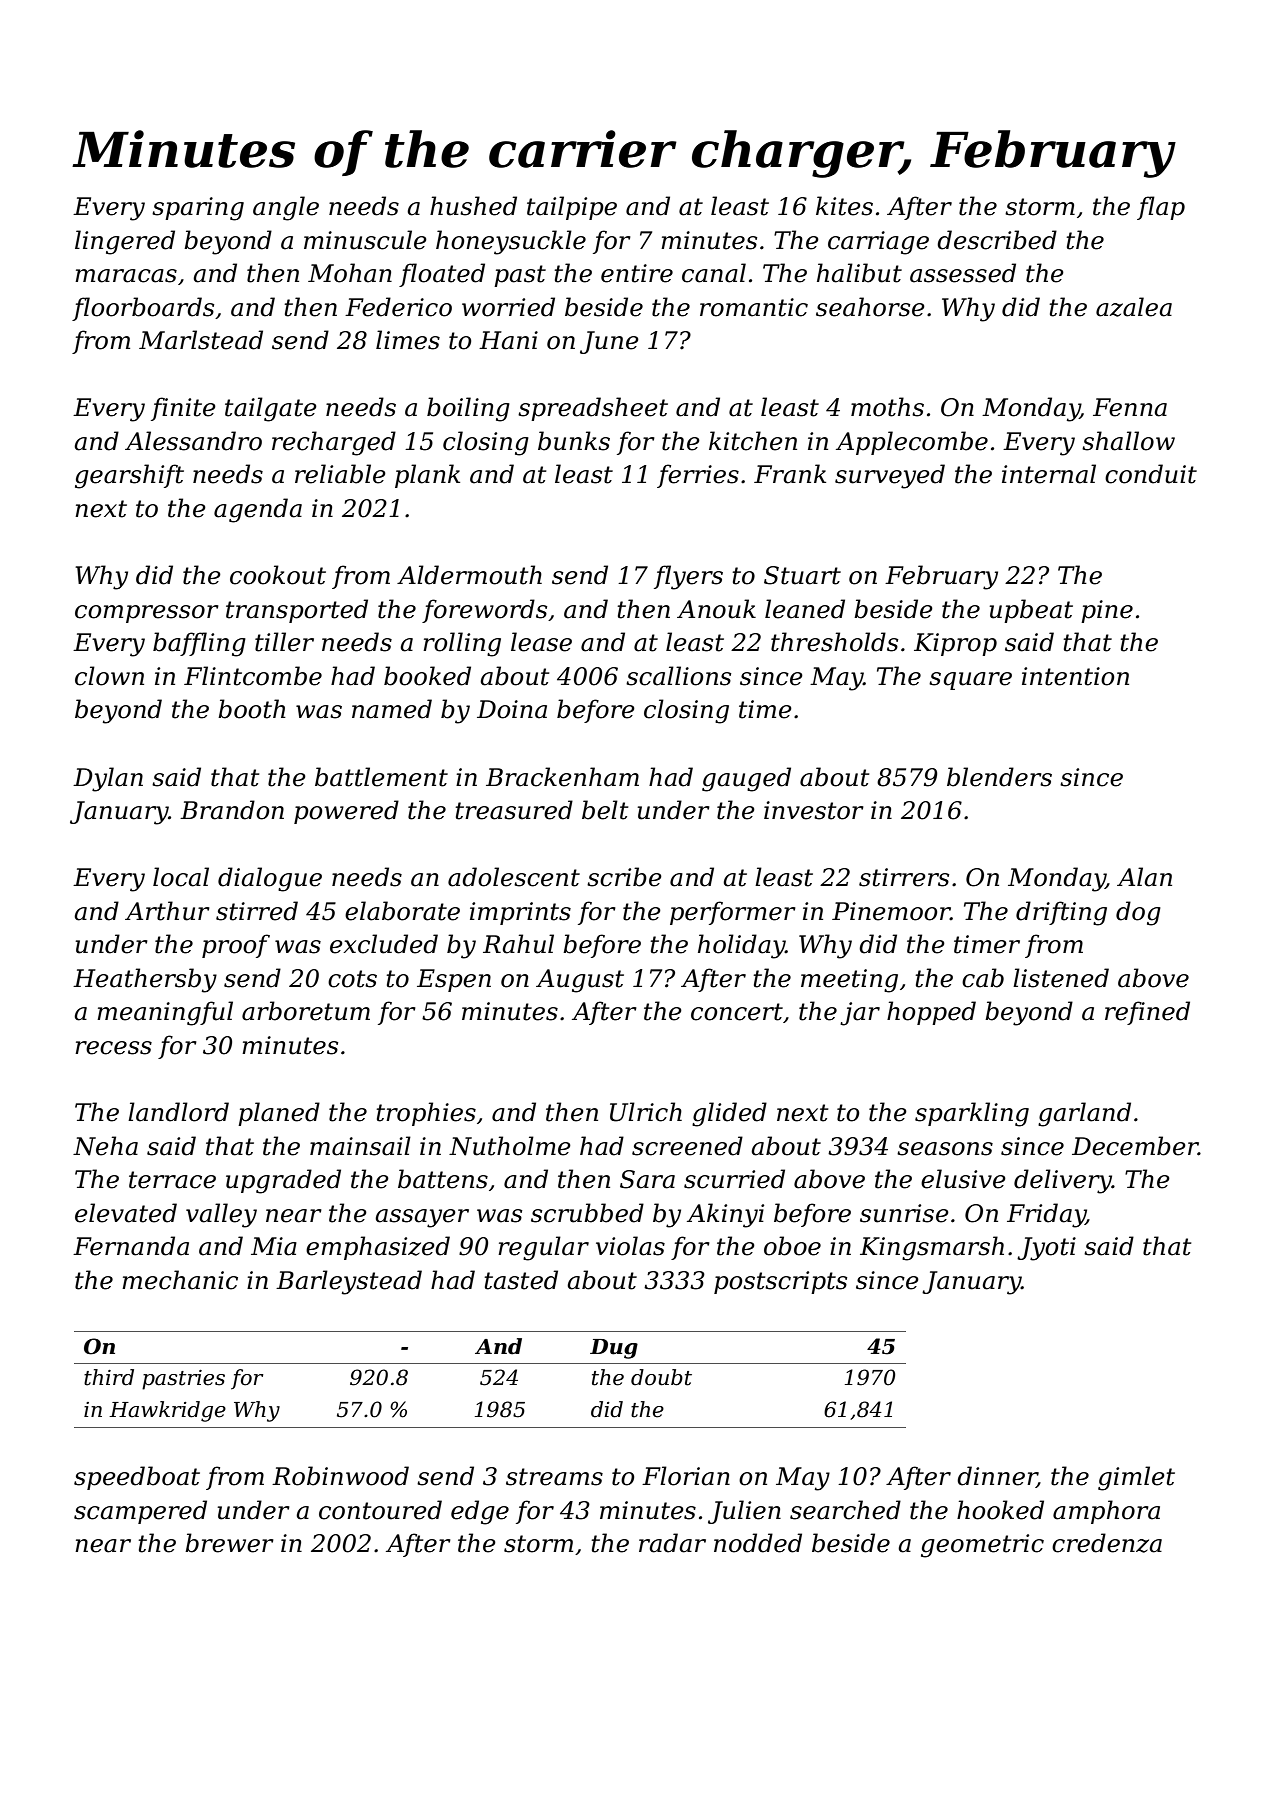  Describe the element at coordinates (734, 1179) in the screenshot. I see `scurried` at that location.
